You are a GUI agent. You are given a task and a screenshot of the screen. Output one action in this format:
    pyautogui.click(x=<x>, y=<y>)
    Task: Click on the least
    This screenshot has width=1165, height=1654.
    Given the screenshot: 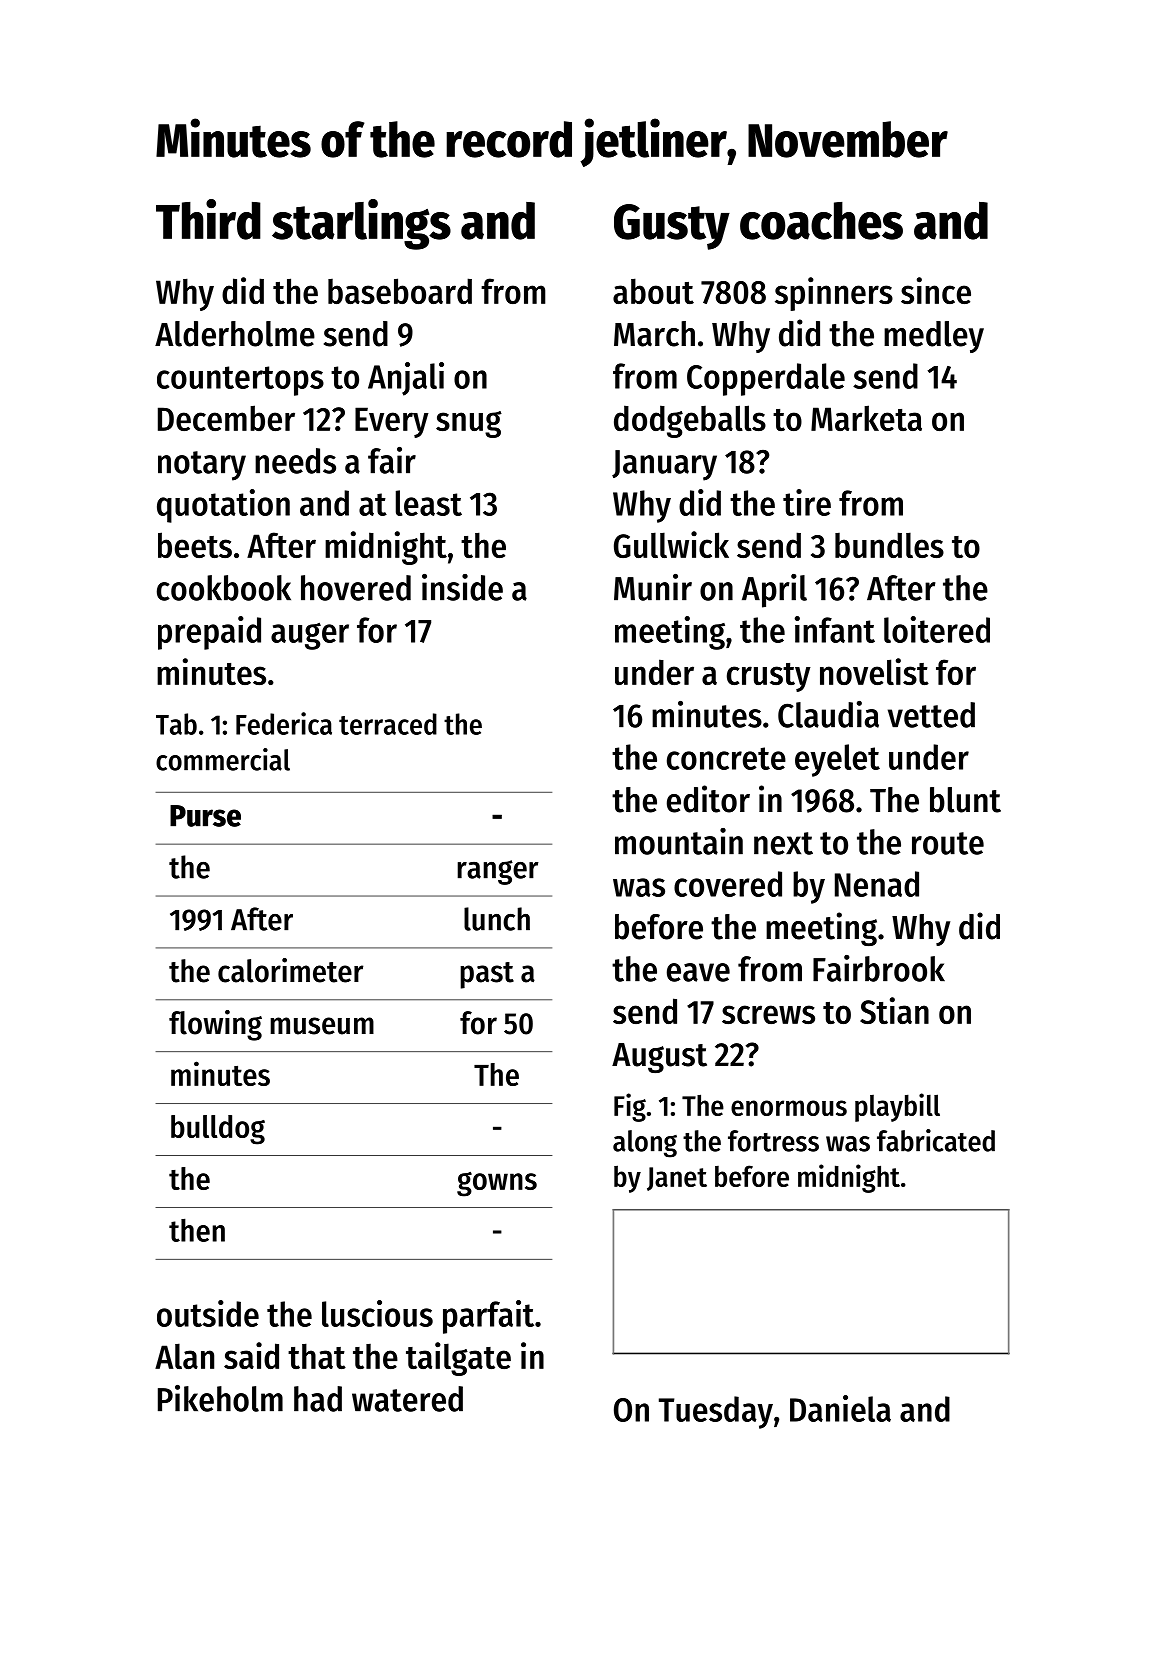 What is the action you would take?
    pyautogui.click(x=429, y=503)
